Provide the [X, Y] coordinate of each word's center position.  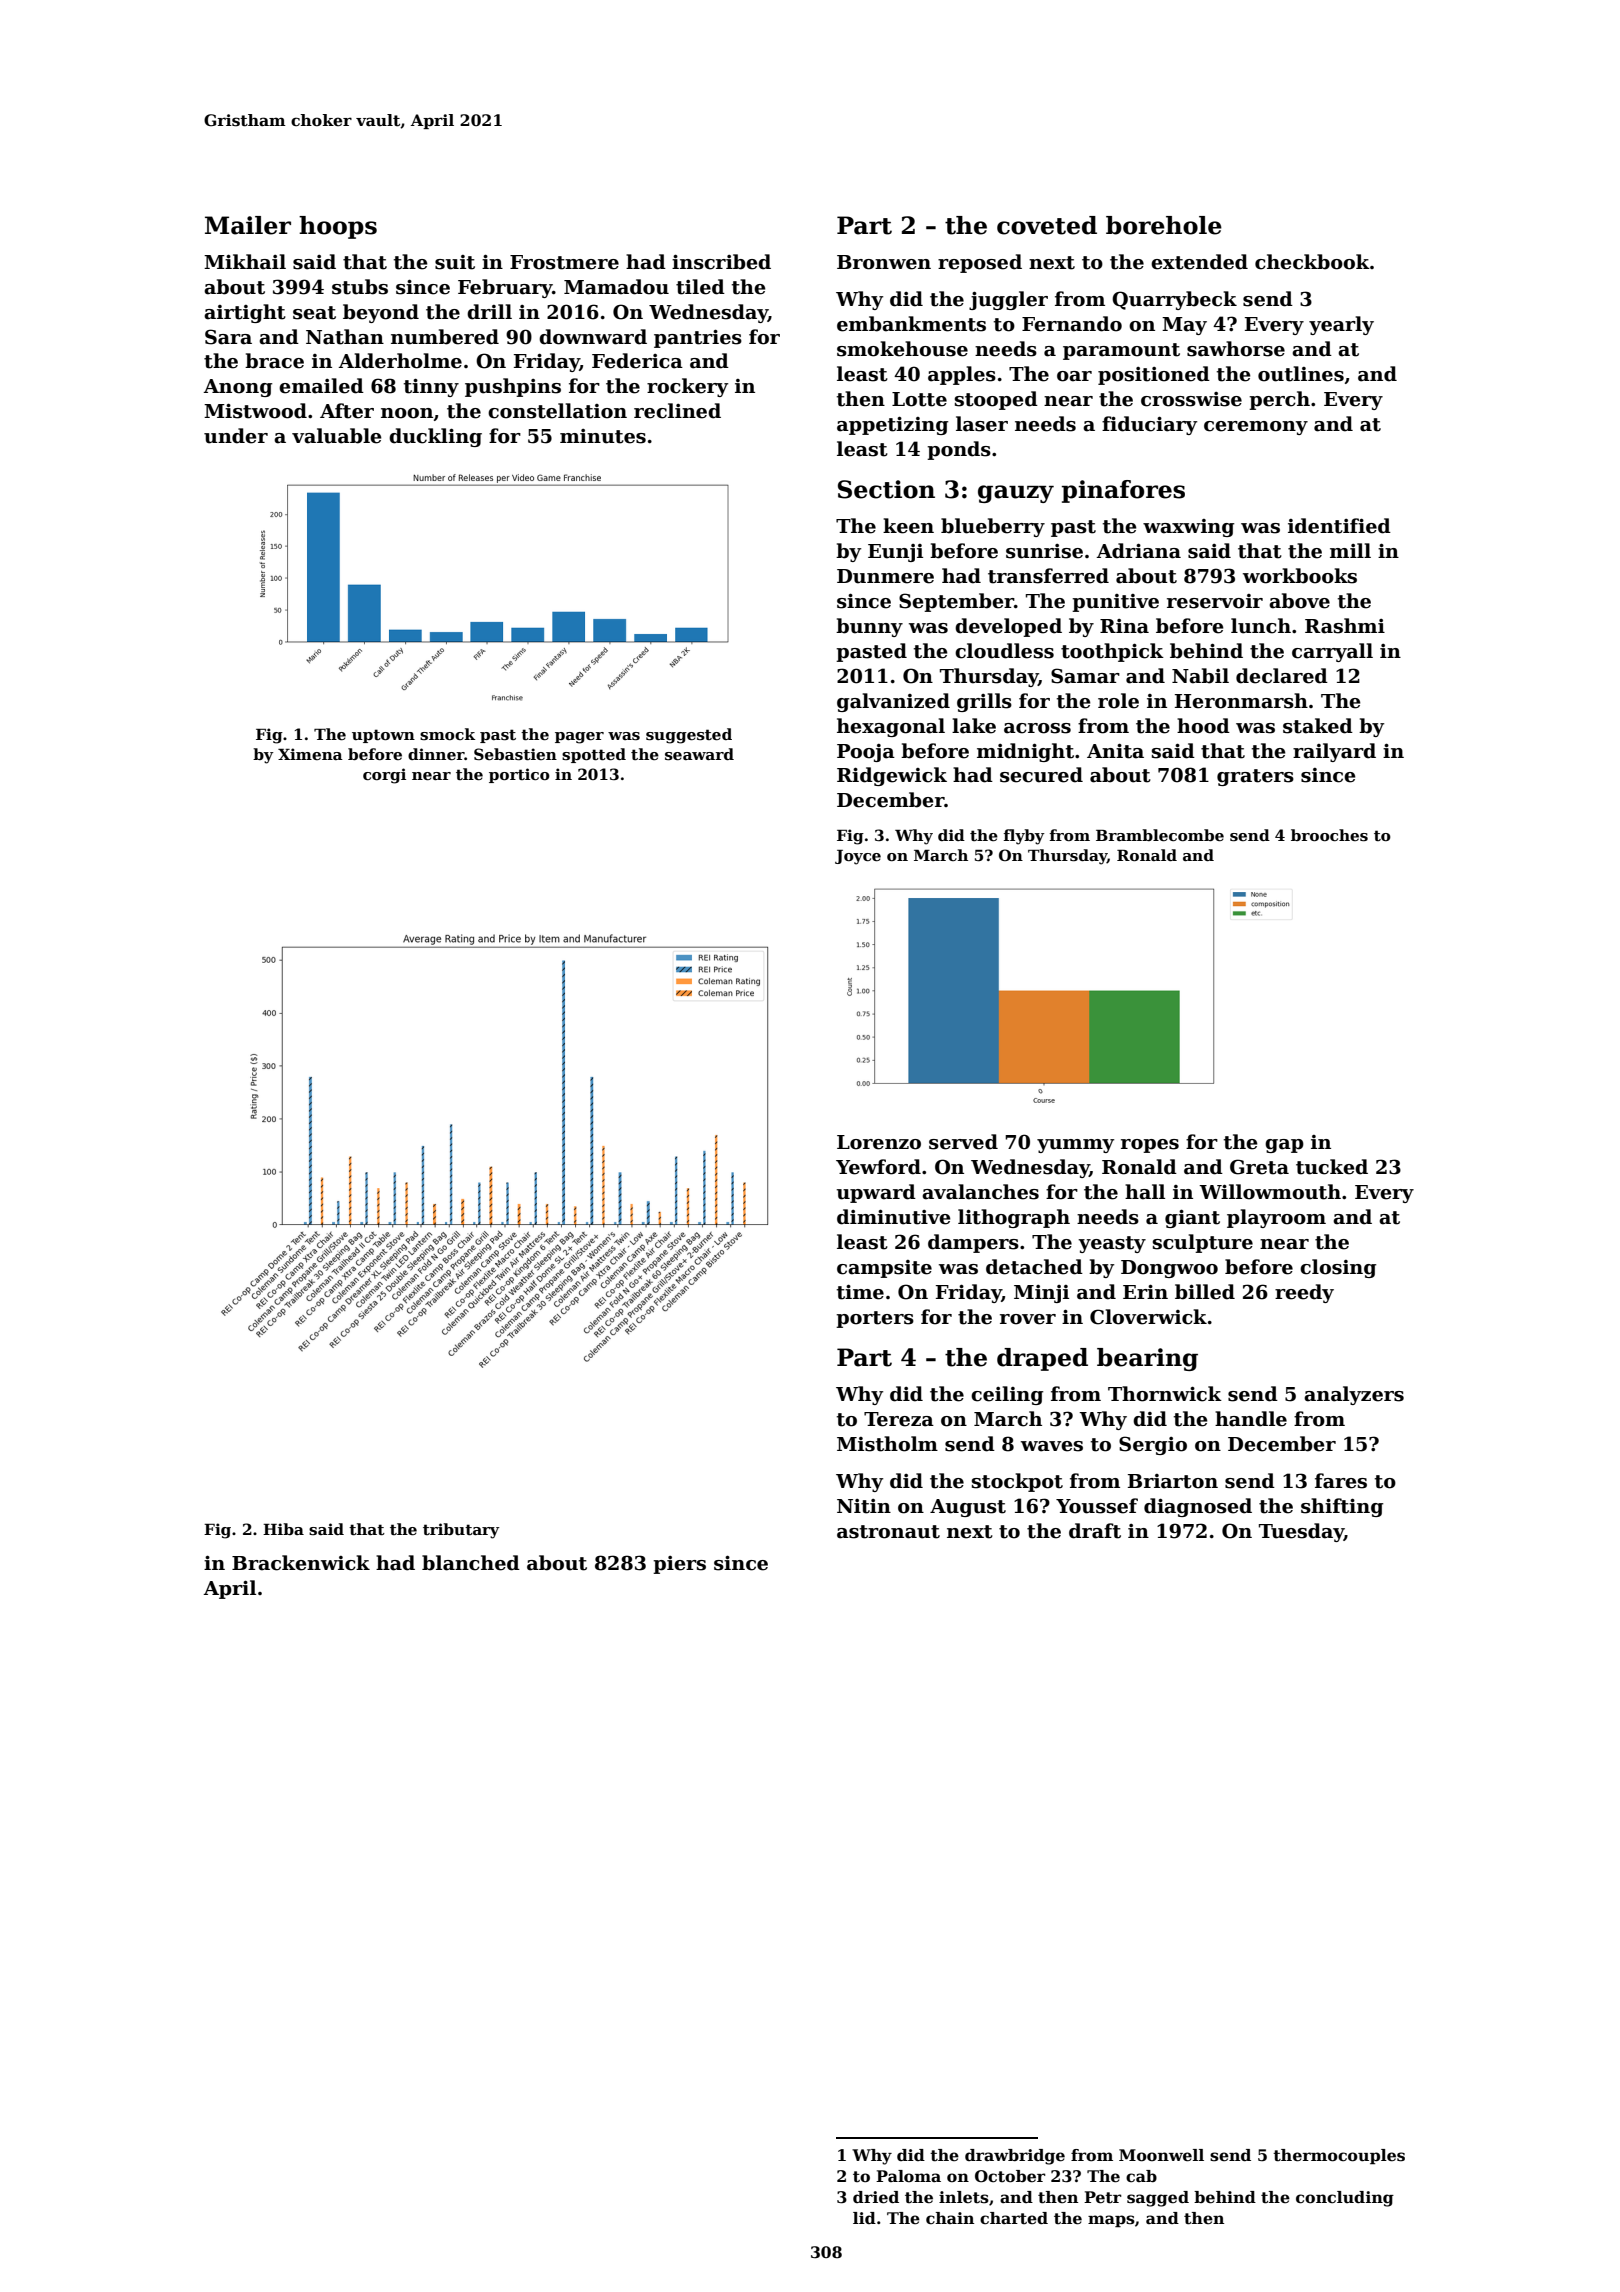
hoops [338, 227]
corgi [384, 776]
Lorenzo [879, 1142]
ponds [959, 450]
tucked [1332, 1167]
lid [864, 2218]
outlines [1301, 374]
